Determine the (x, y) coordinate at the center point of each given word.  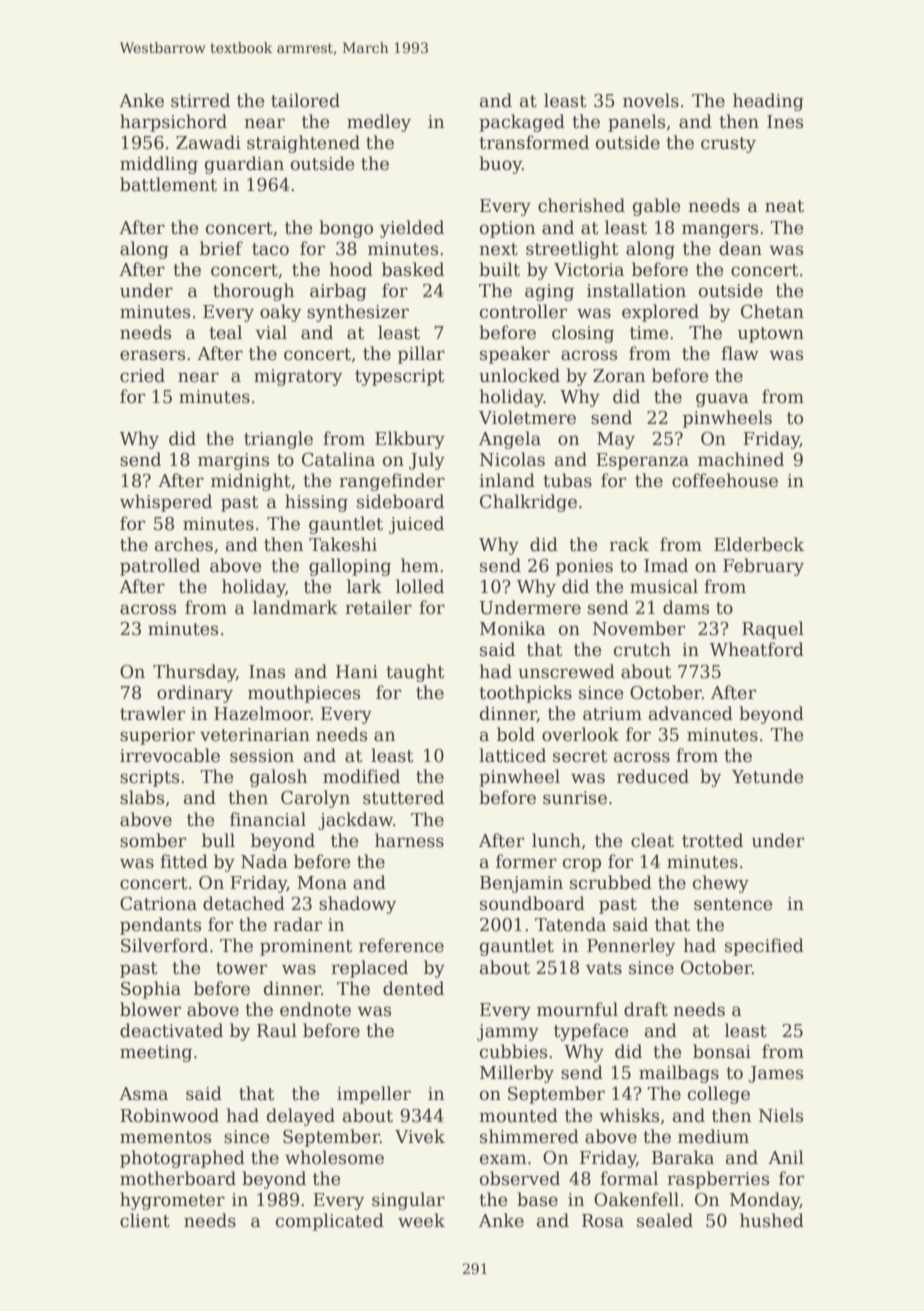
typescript (400, 377)
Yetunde (767, 776)
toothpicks (525, 694)
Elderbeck (759, 544)
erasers (152, 355)
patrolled (160, 567)
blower (150, 1009)
